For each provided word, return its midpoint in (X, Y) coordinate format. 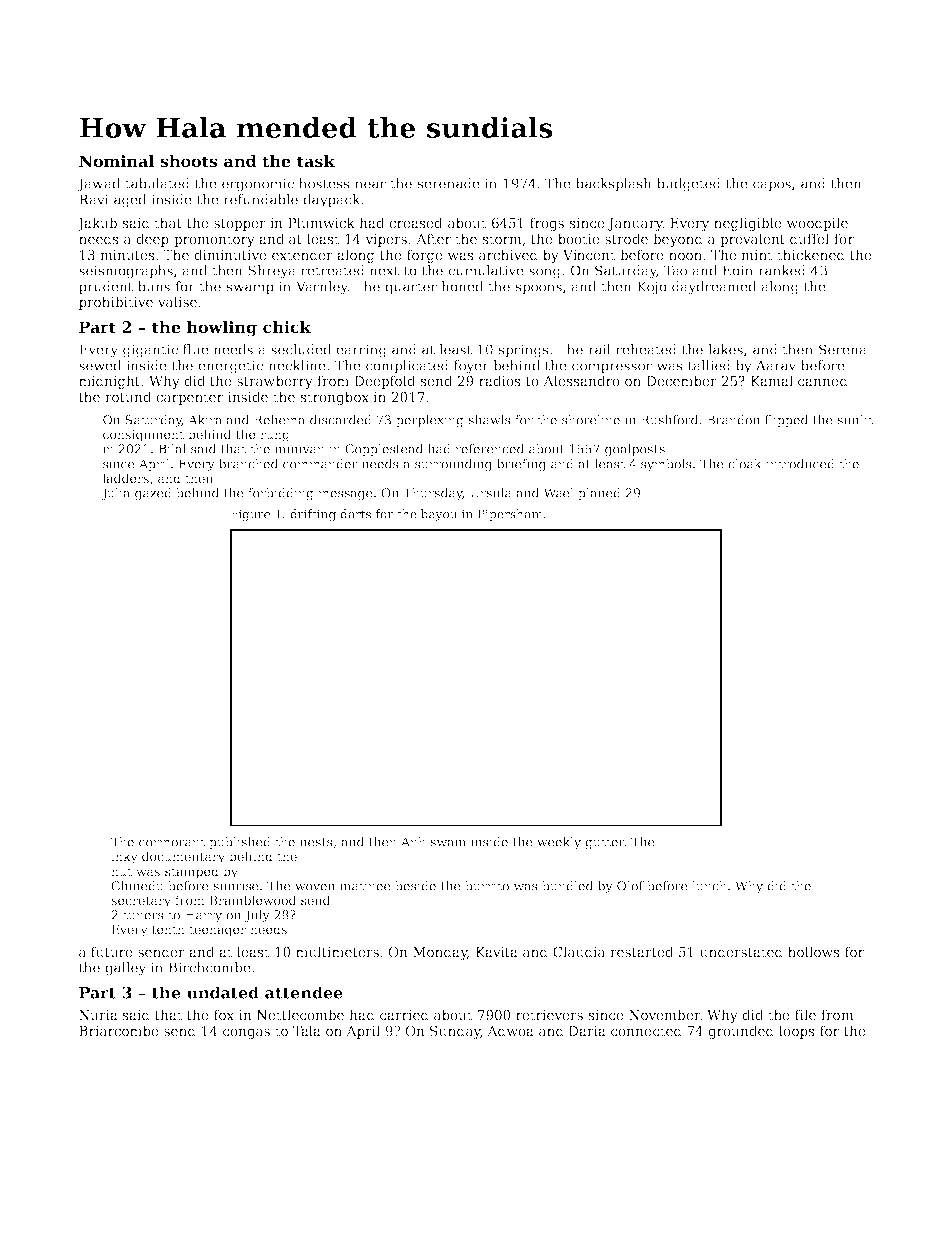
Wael (558, 493)
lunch (709, 886)
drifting (313, 515)
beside (415, 886)
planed (599, 494)
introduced (800, 464)
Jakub (97, 224)
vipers (386, 240)
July (257, 916)
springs (524, 351)
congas (246, 1034)
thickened (811, 254)
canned (823, 380)
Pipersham (510, 515)
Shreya (272, 272)
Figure (250, 515)
